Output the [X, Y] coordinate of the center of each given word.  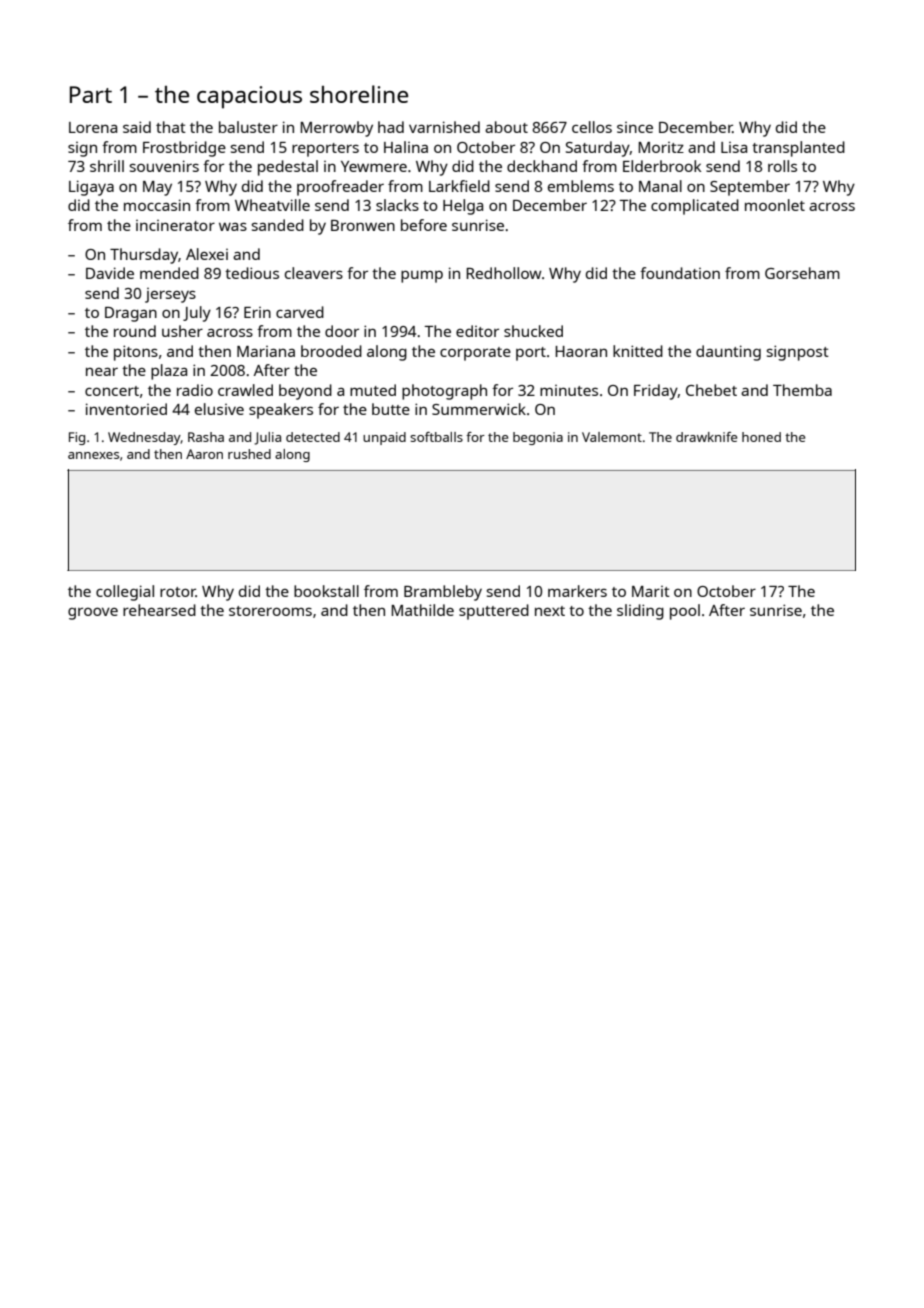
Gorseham [802, 273]
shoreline [359, 94]
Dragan [131, 314]
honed [761, 437]
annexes [93, 455]
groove [93, 613]
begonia [538, 438]
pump [422, 276]
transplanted [798, 149]
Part [91, 94]
